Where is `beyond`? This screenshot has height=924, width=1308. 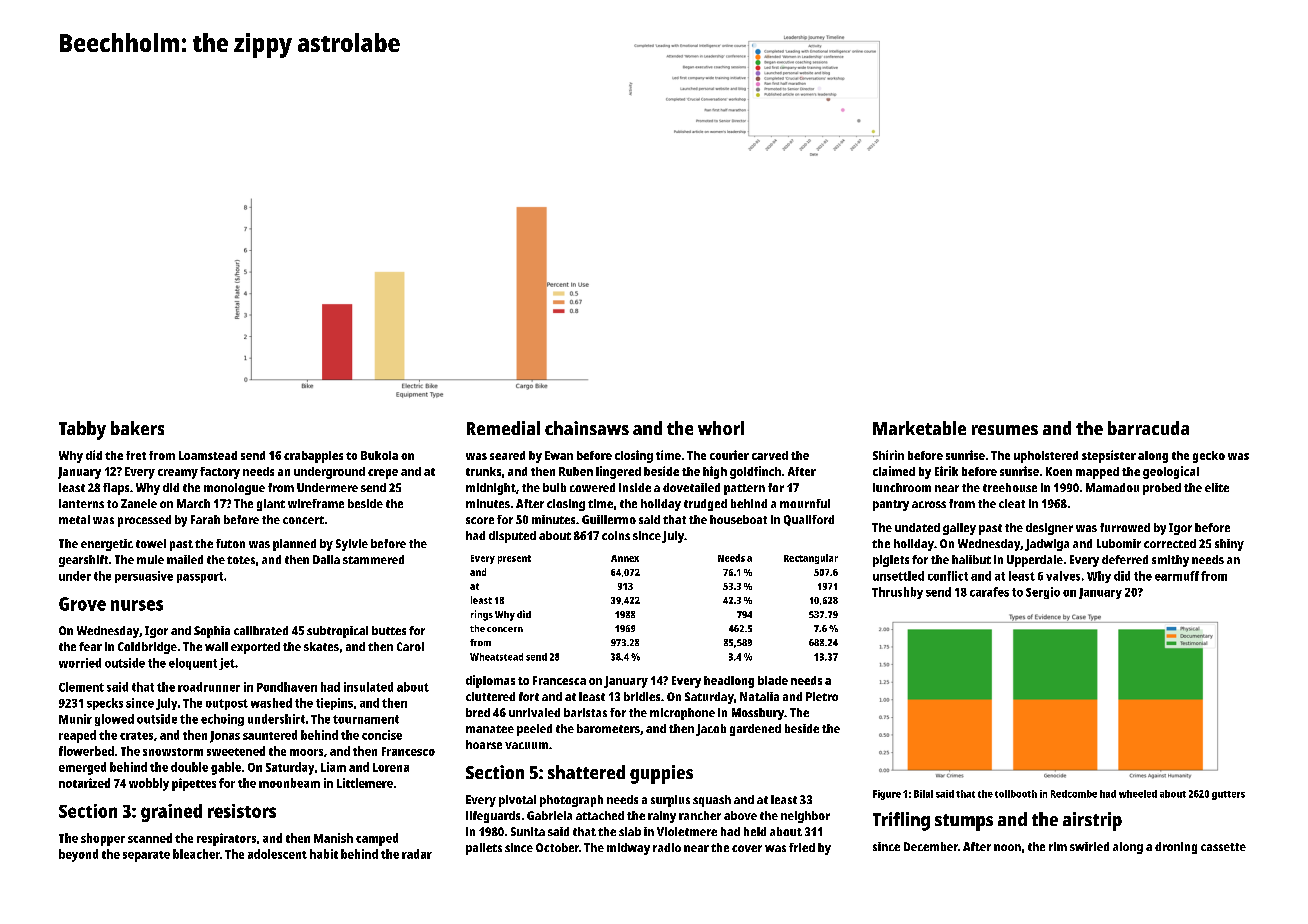
beyond is located at coordinates (78, 855).
